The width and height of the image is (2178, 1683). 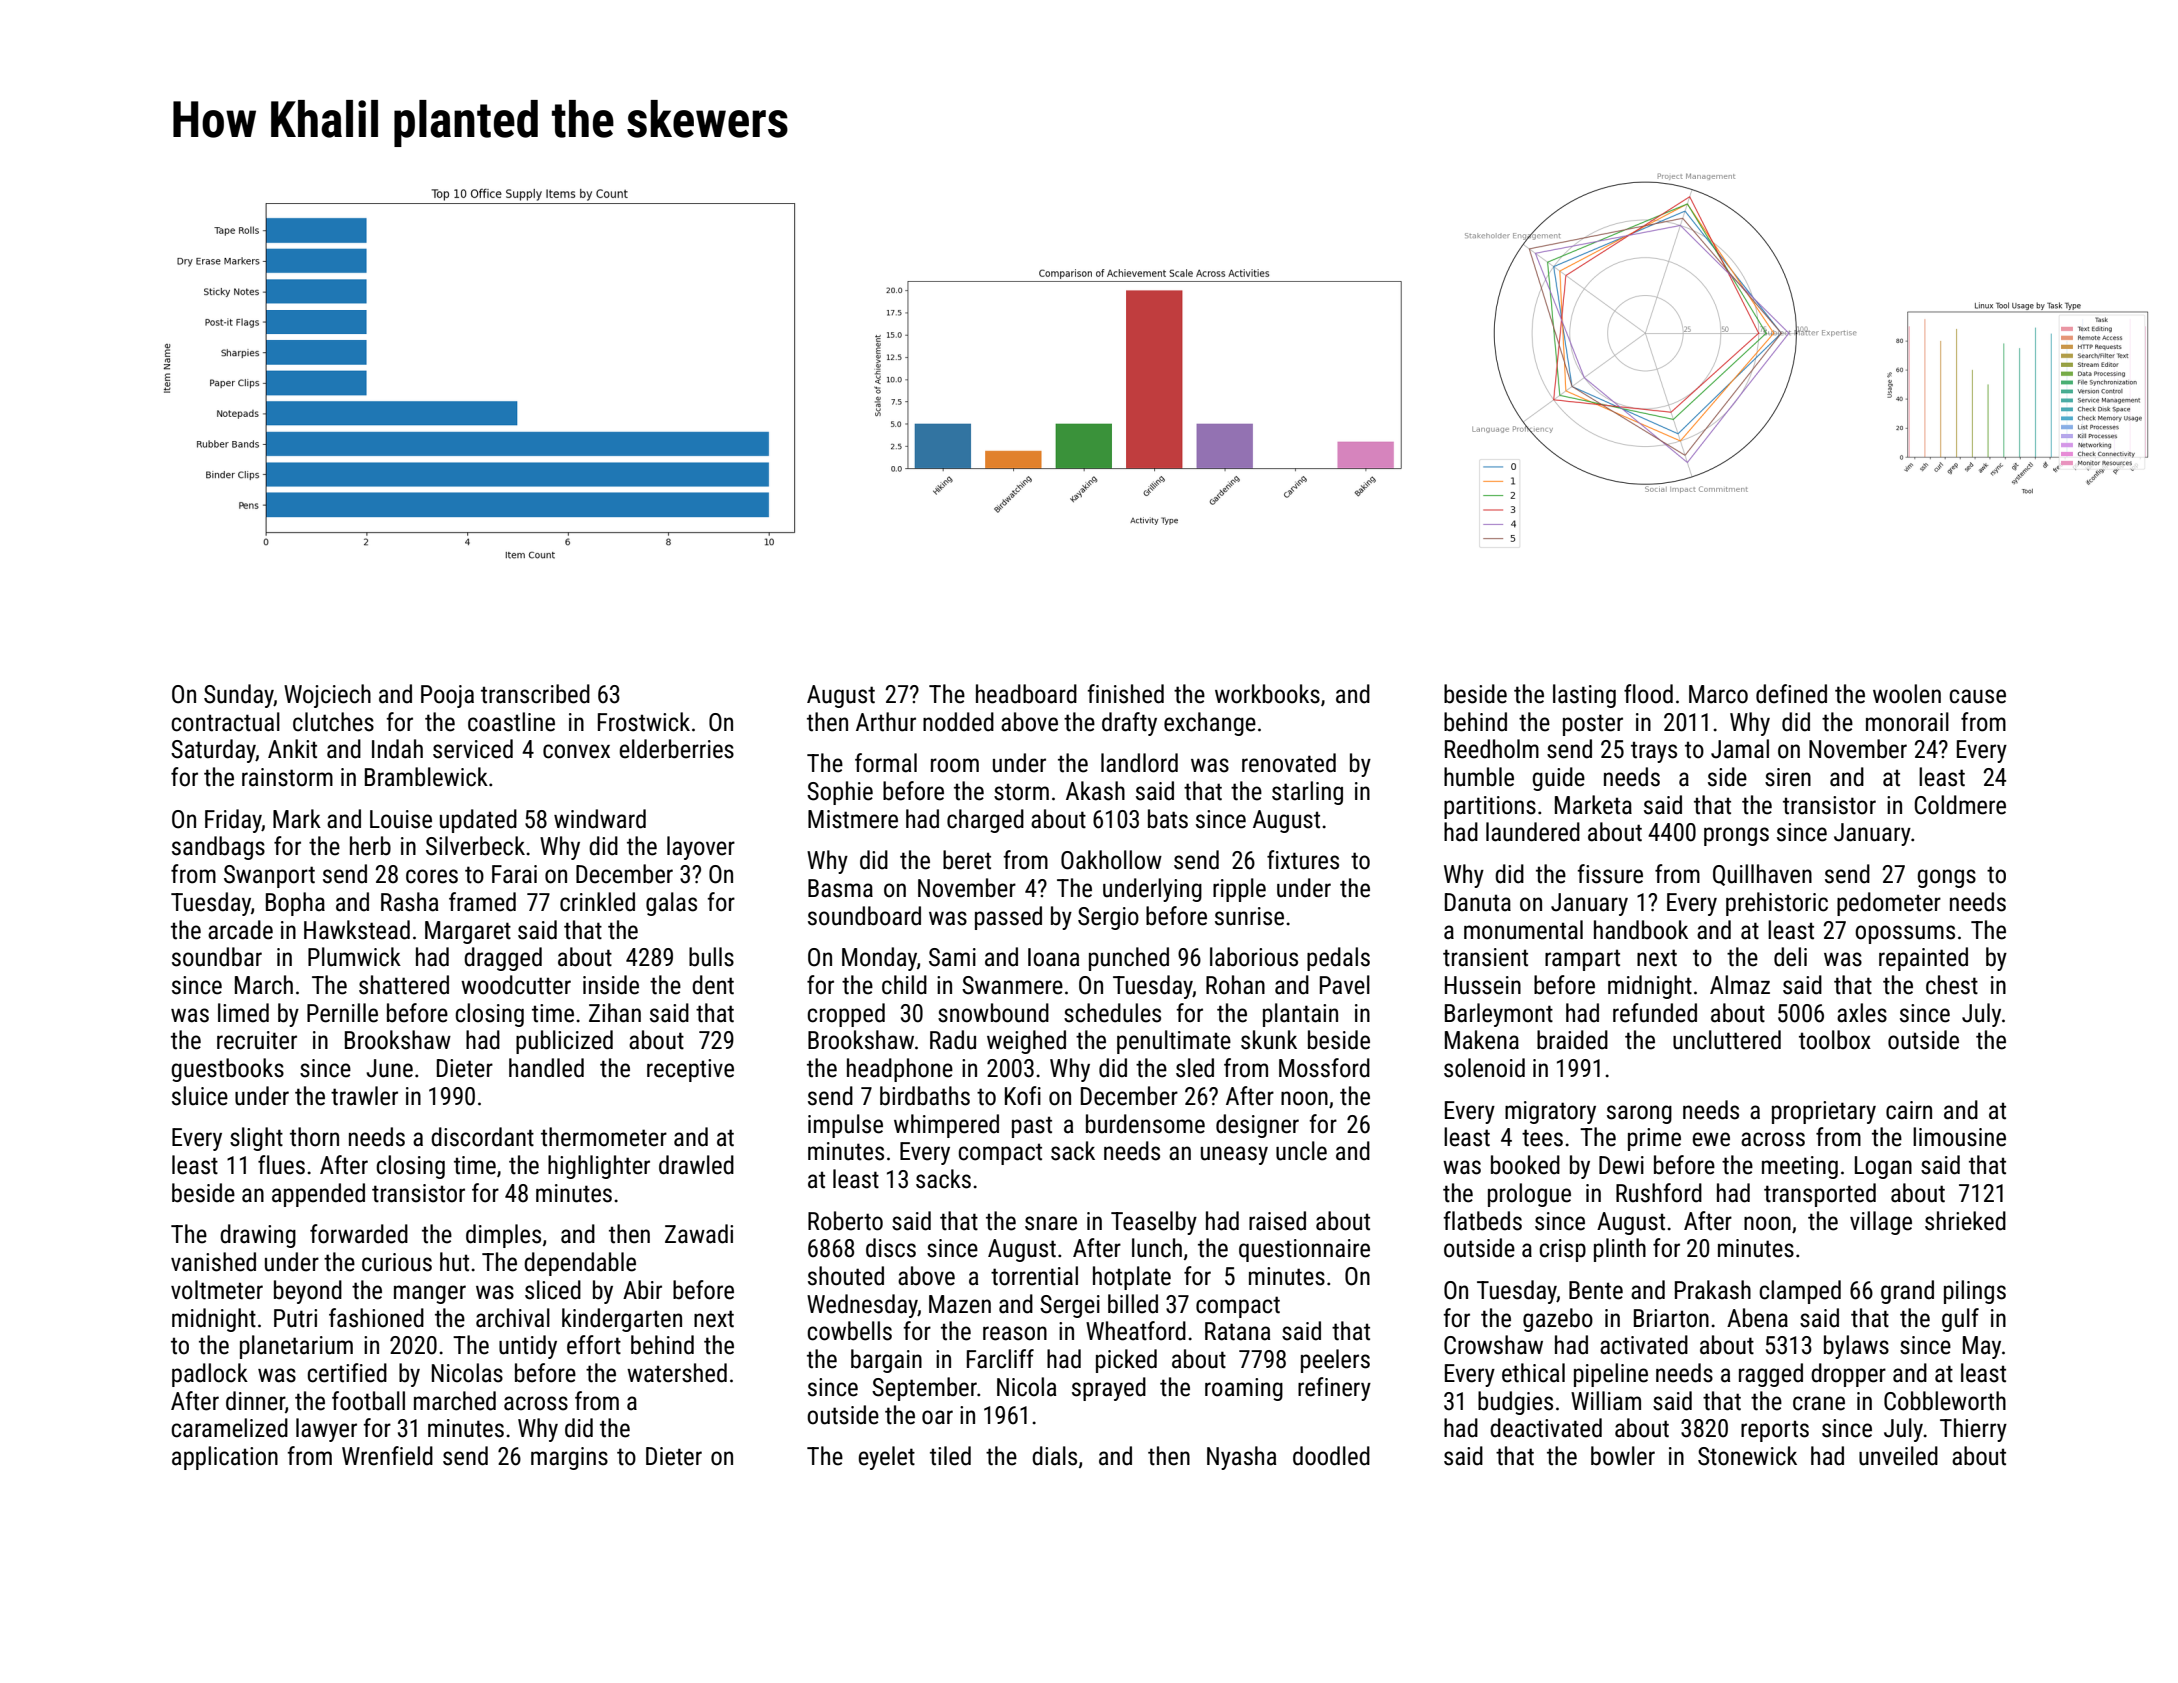 What do you see at coordinates (1112, 1013) in the image?
I see `schedules` at bounding box center [1112, 1013].
